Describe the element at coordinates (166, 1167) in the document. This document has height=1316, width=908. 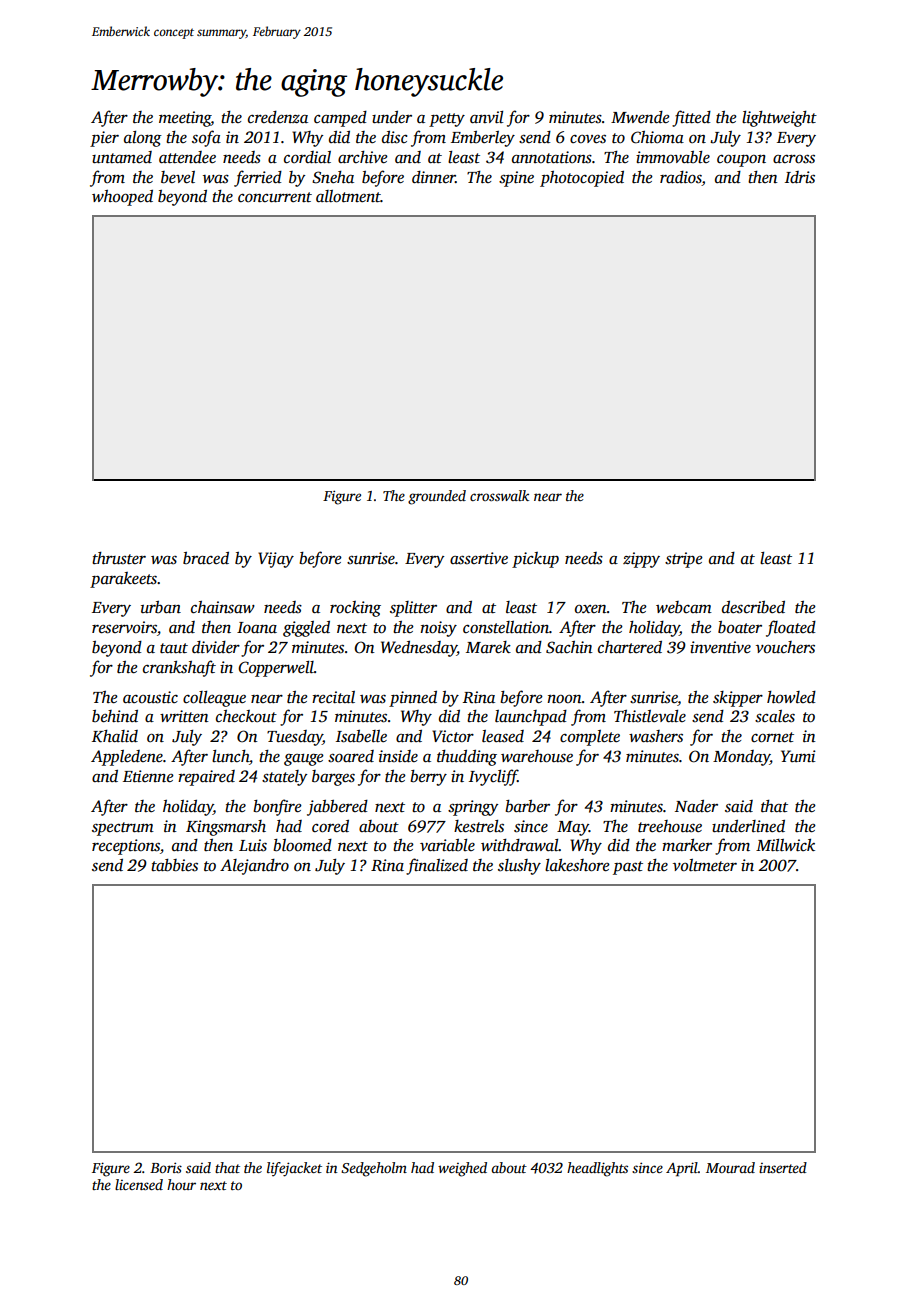
I see `Boris` at that location.
